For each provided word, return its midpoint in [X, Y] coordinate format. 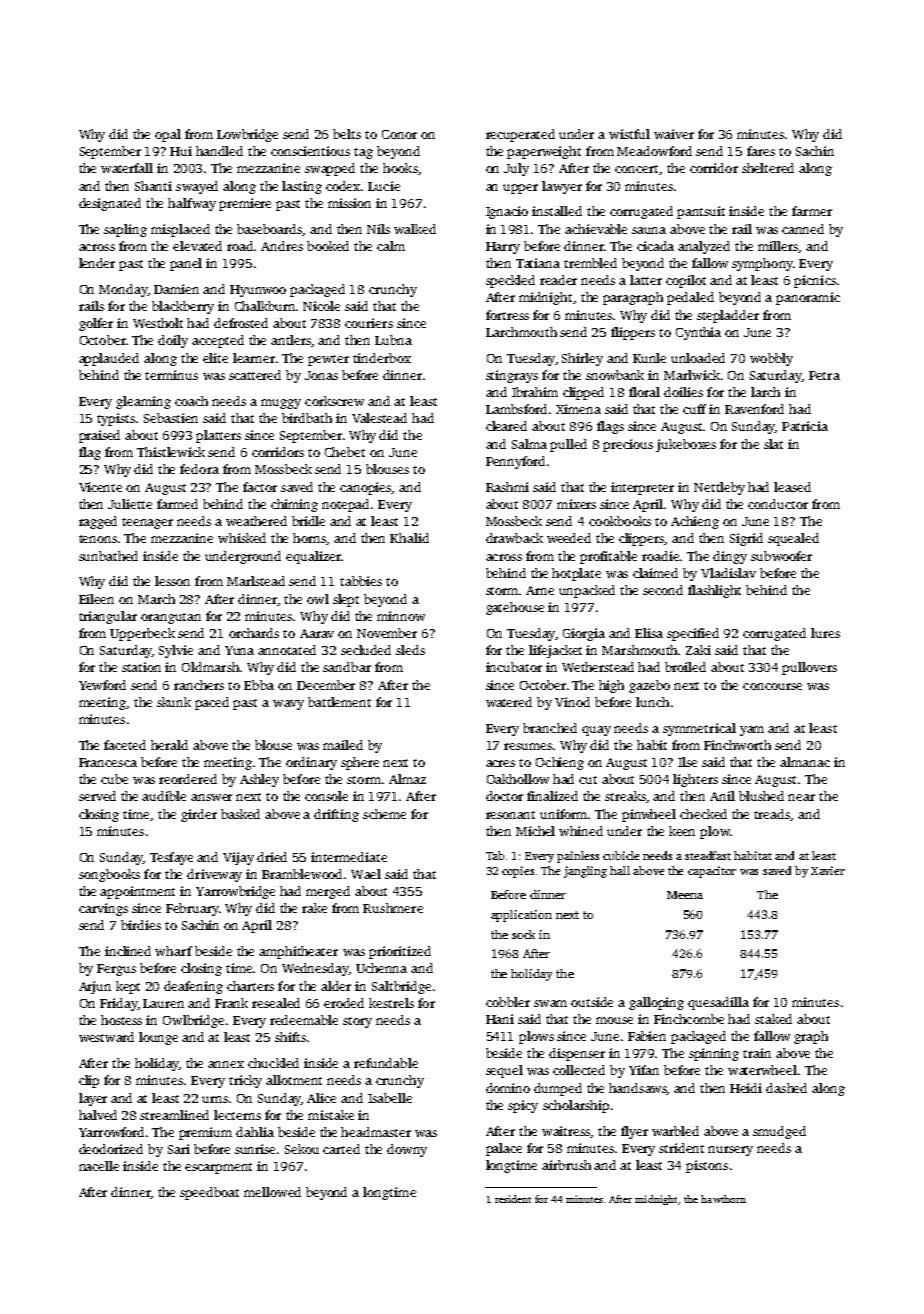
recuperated [520, 135]
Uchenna [381, 968]
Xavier [828, 870]
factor [260, 487]
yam [752, 731]
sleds [410, 650]
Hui [181, 151]
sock [523, 934]
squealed [793, 539]
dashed [786, 1088]
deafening [193, 987]
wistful [629, 134]
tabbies [361, 581]
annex [226, 1064]
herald [169, 745]
